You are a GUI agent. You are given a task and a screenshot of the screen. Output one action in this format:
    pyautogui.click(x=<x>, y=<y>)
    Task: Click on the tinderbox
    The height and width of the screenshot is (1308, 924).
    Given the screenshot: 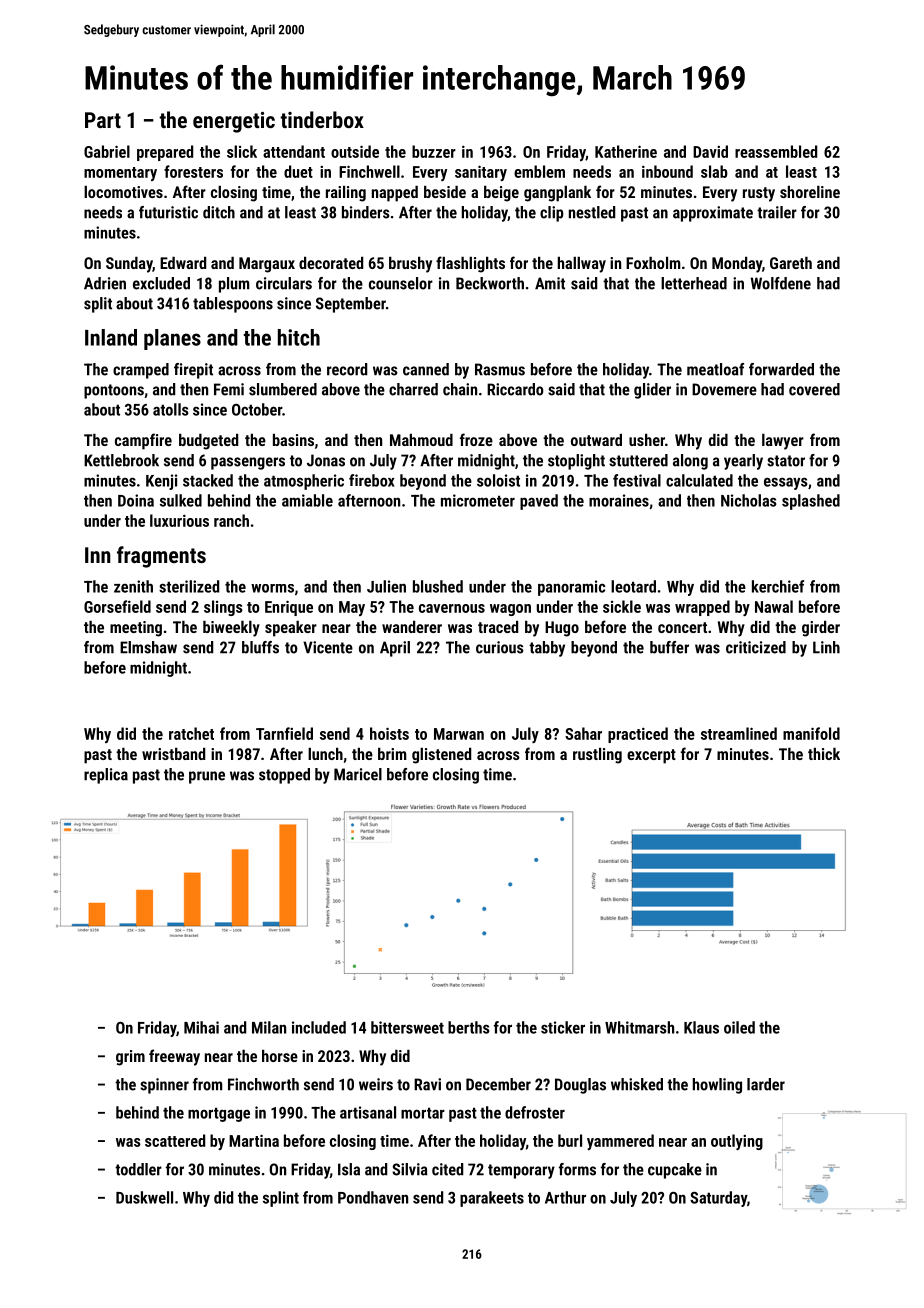 What is the action you would take?
    pyautogui.click(x=322, y=119)
